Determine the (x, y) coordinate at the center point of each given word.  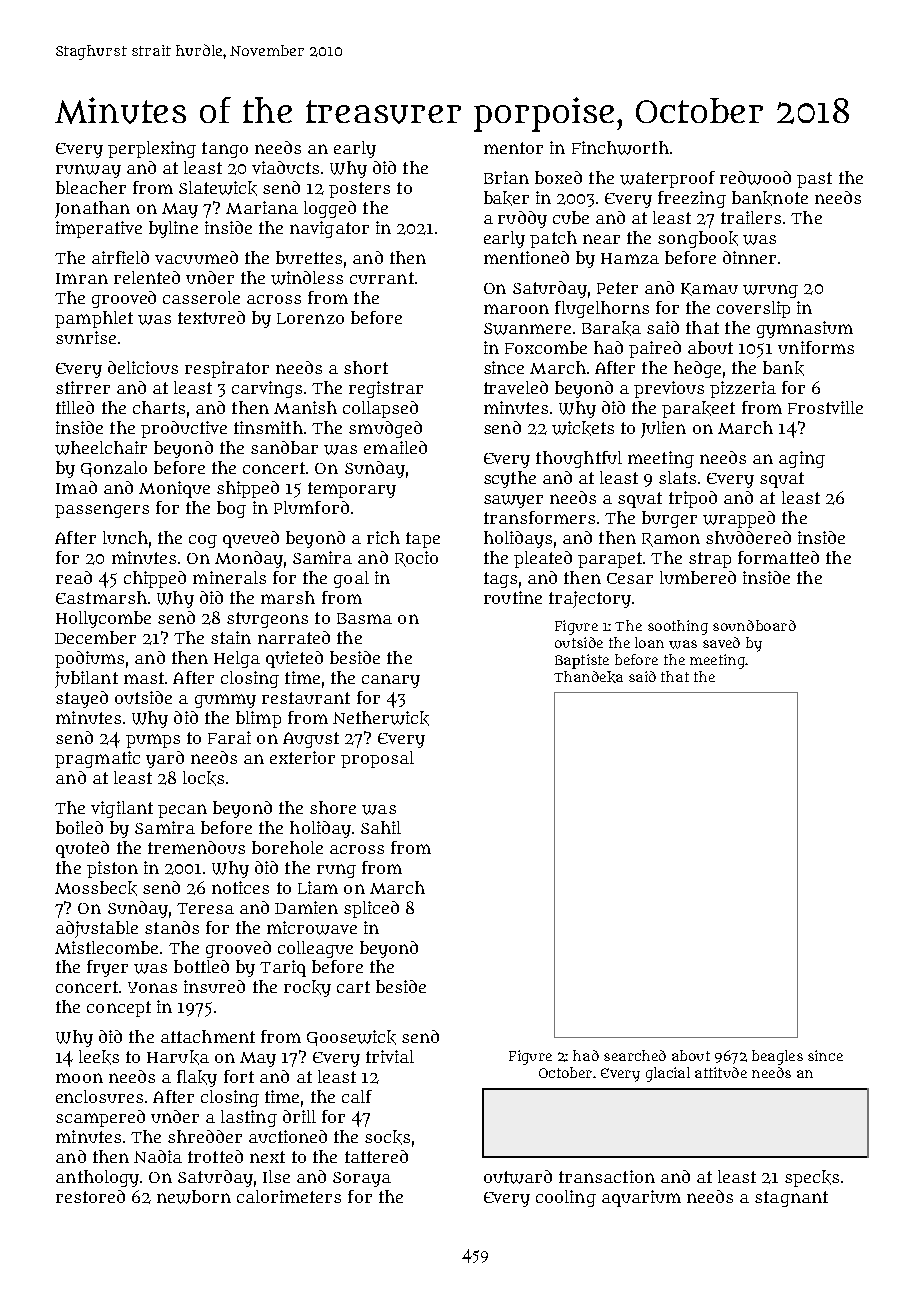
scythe (510, 479)
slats (677, 477)
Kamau (709, 289)
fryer (107, 968)
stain (231, 637)
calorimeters (289, 1196)
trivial (390, 1056)
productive (184, 429)
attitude (721, 1072)
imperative (99, 229)
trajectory (590, 599)
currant (382, 278)
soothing (678, 627)
